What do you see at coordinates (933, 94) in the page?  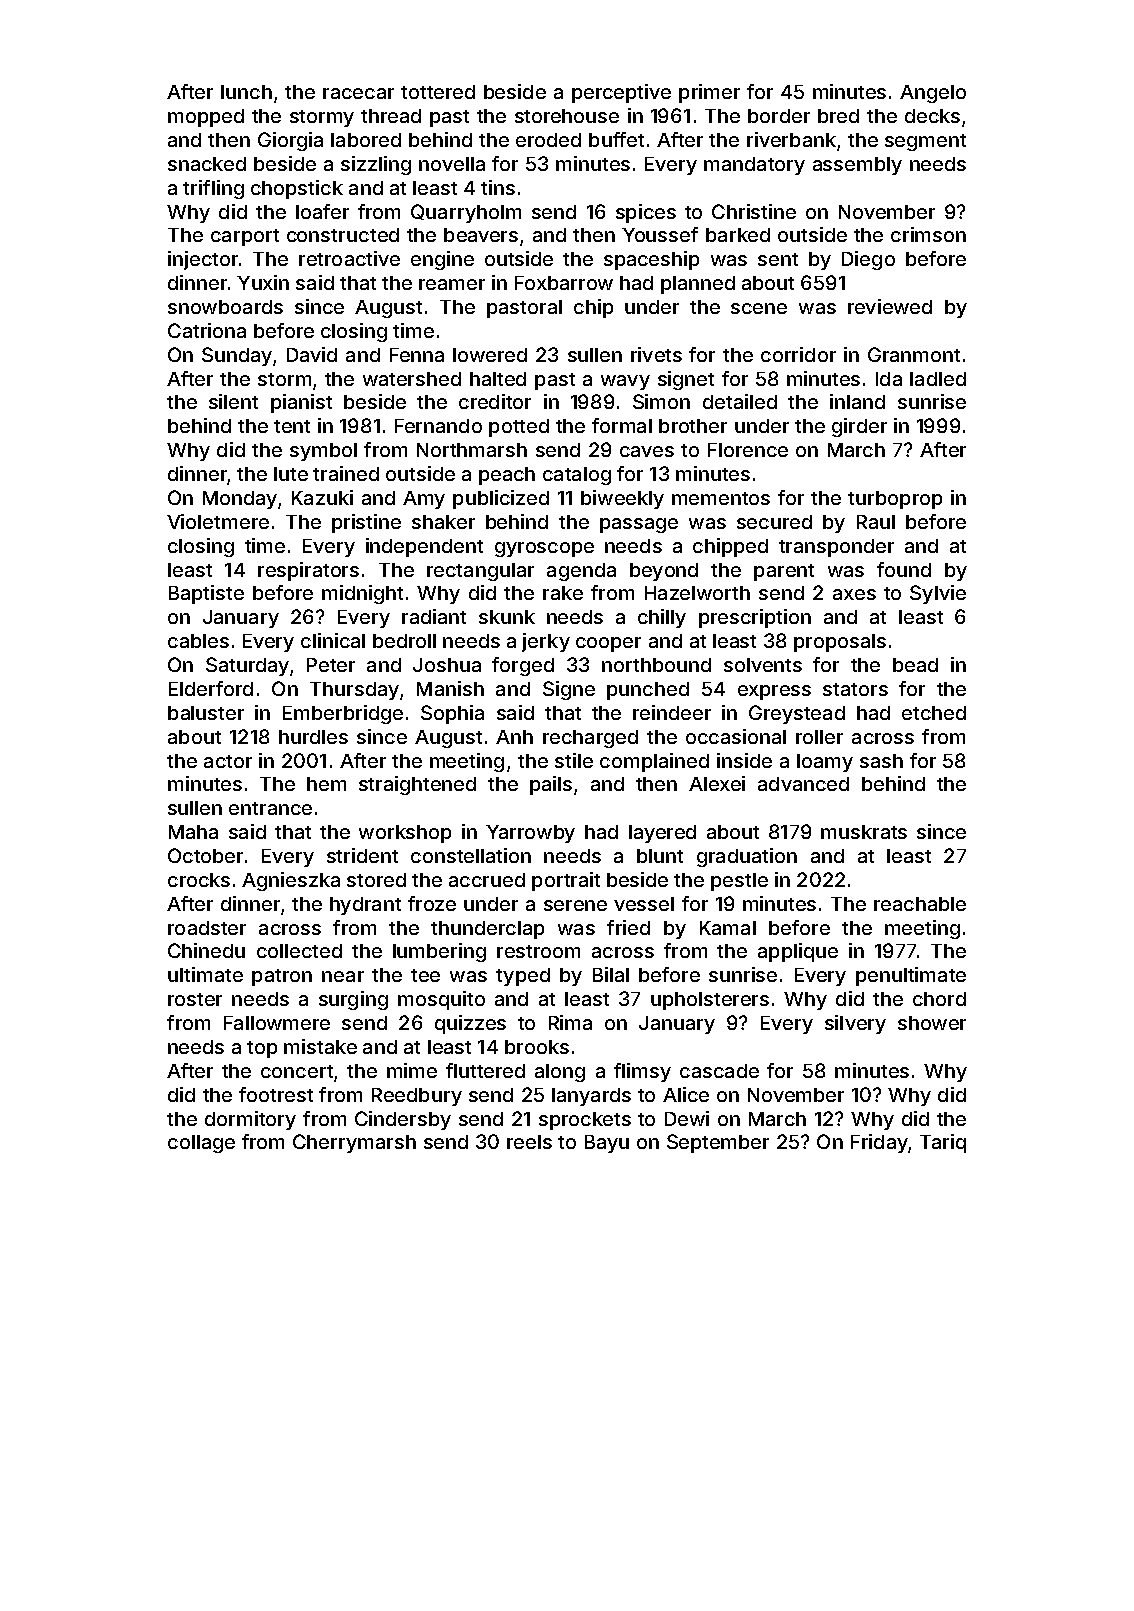 I see `Angelo` at bounding box center [933, 94].
